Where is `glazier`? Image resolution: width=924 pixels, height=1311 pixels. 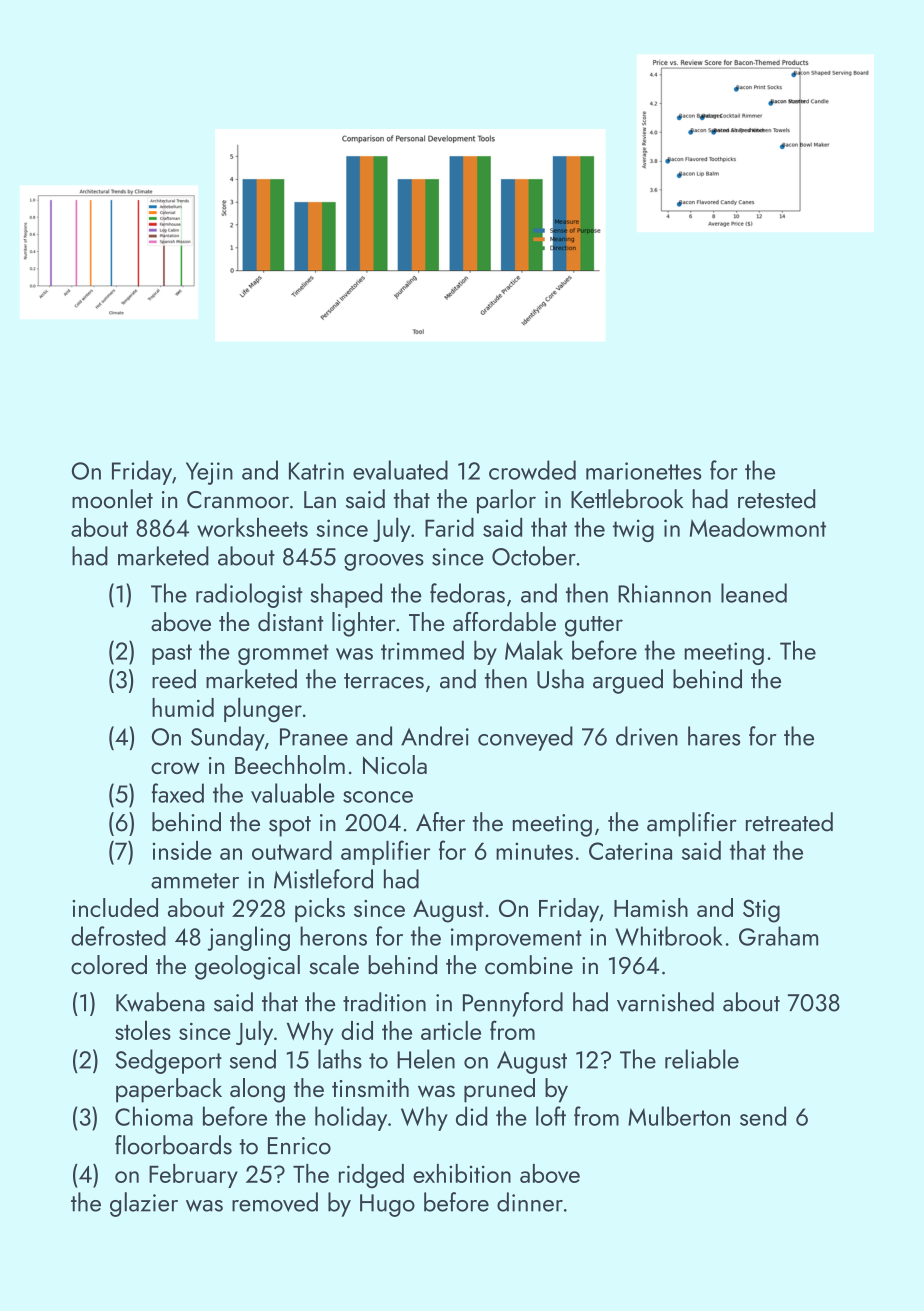
glazier is located at coordinates (144, 1204).
